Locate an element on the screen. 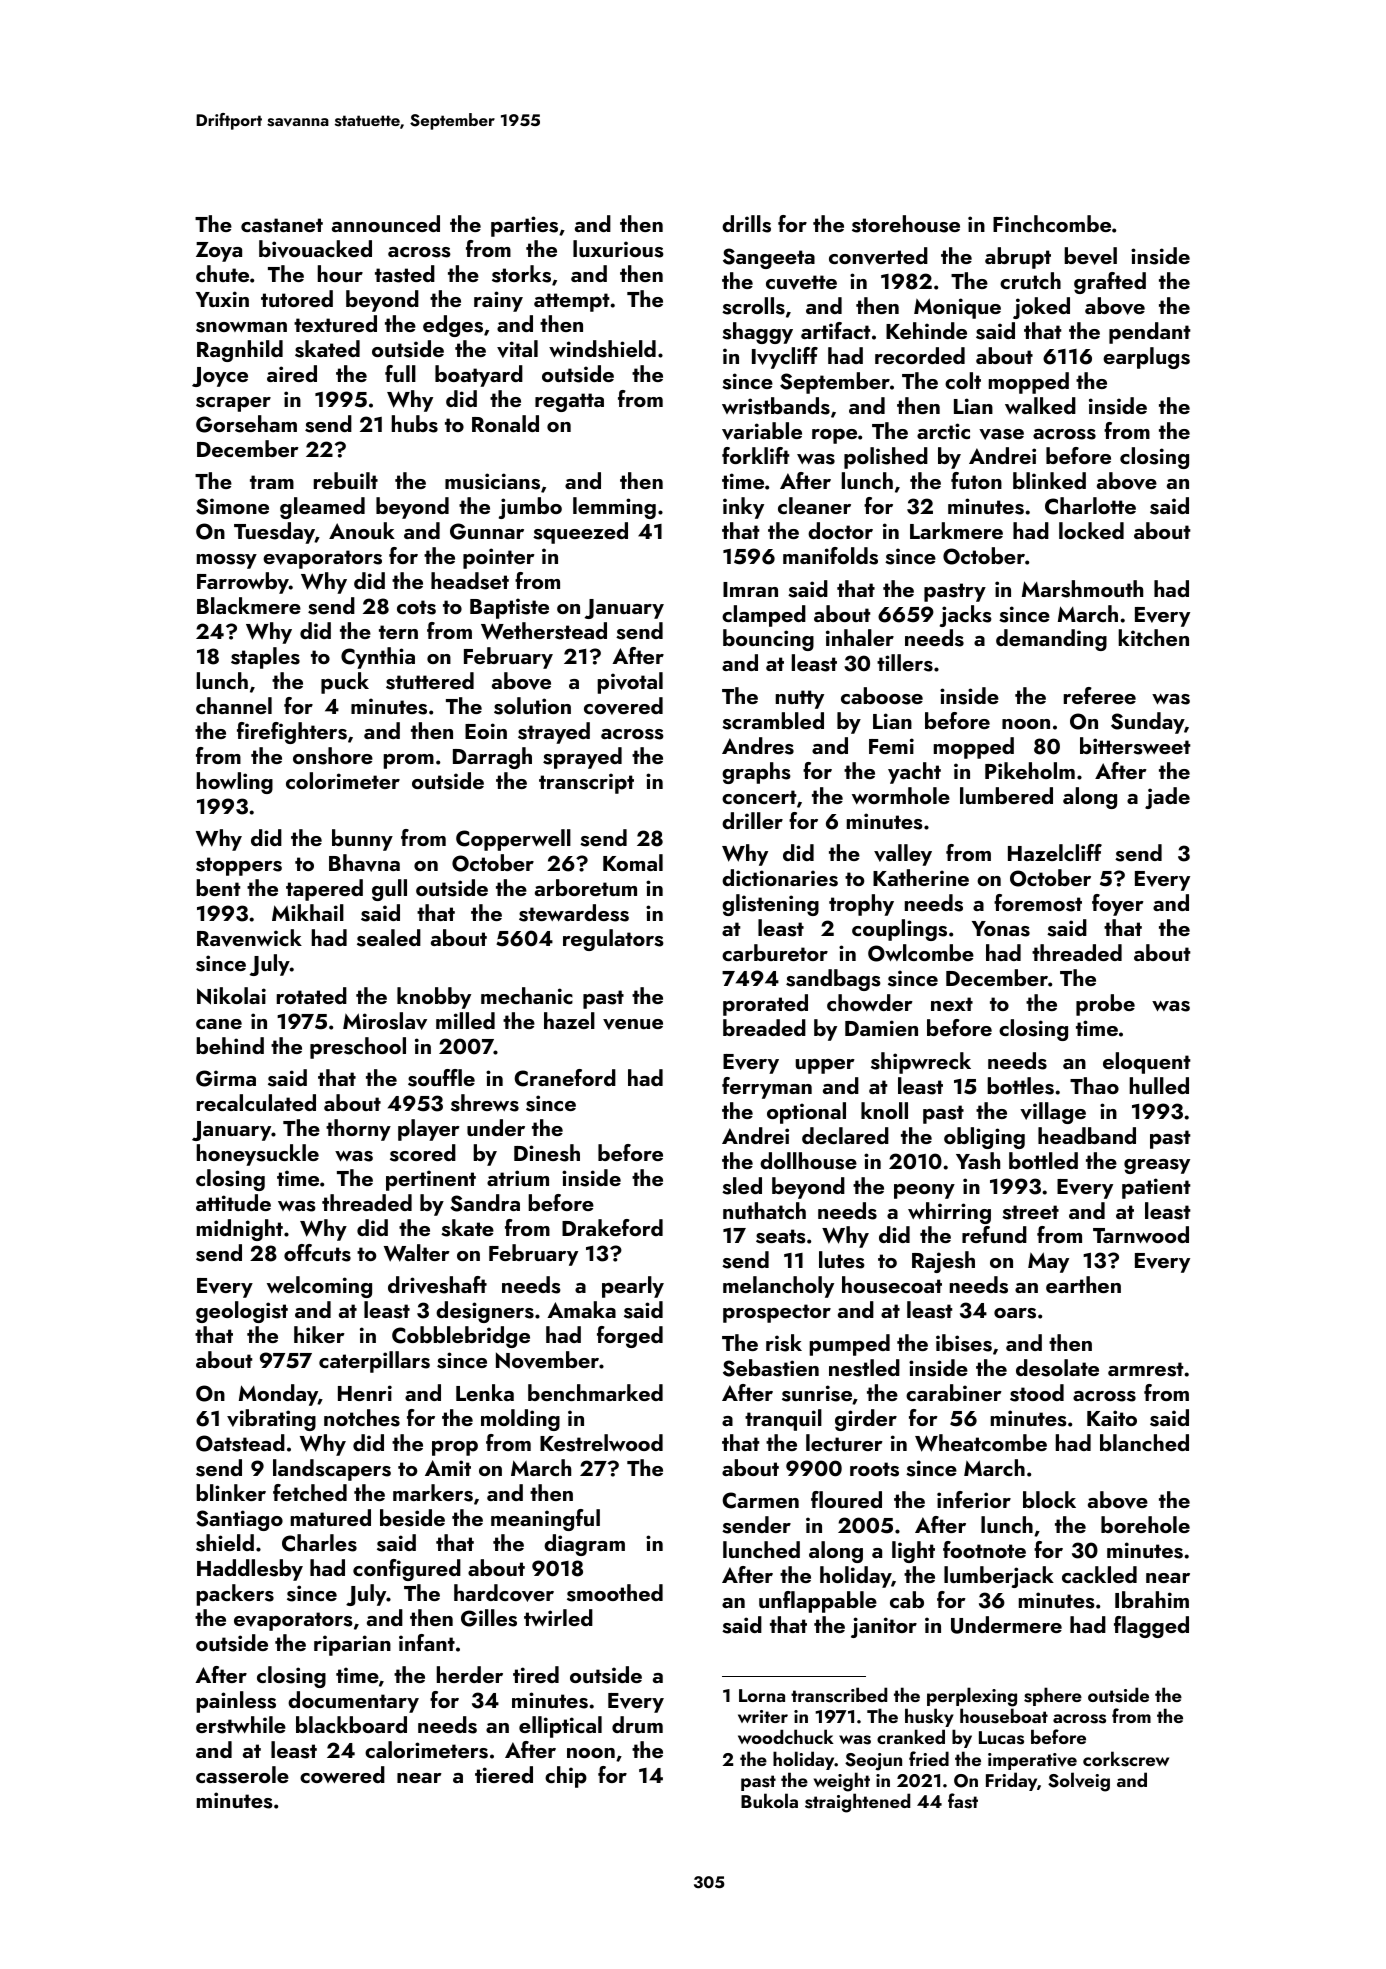 The image size is (1386, 1969). futon is located at coordinates (976, 480).
